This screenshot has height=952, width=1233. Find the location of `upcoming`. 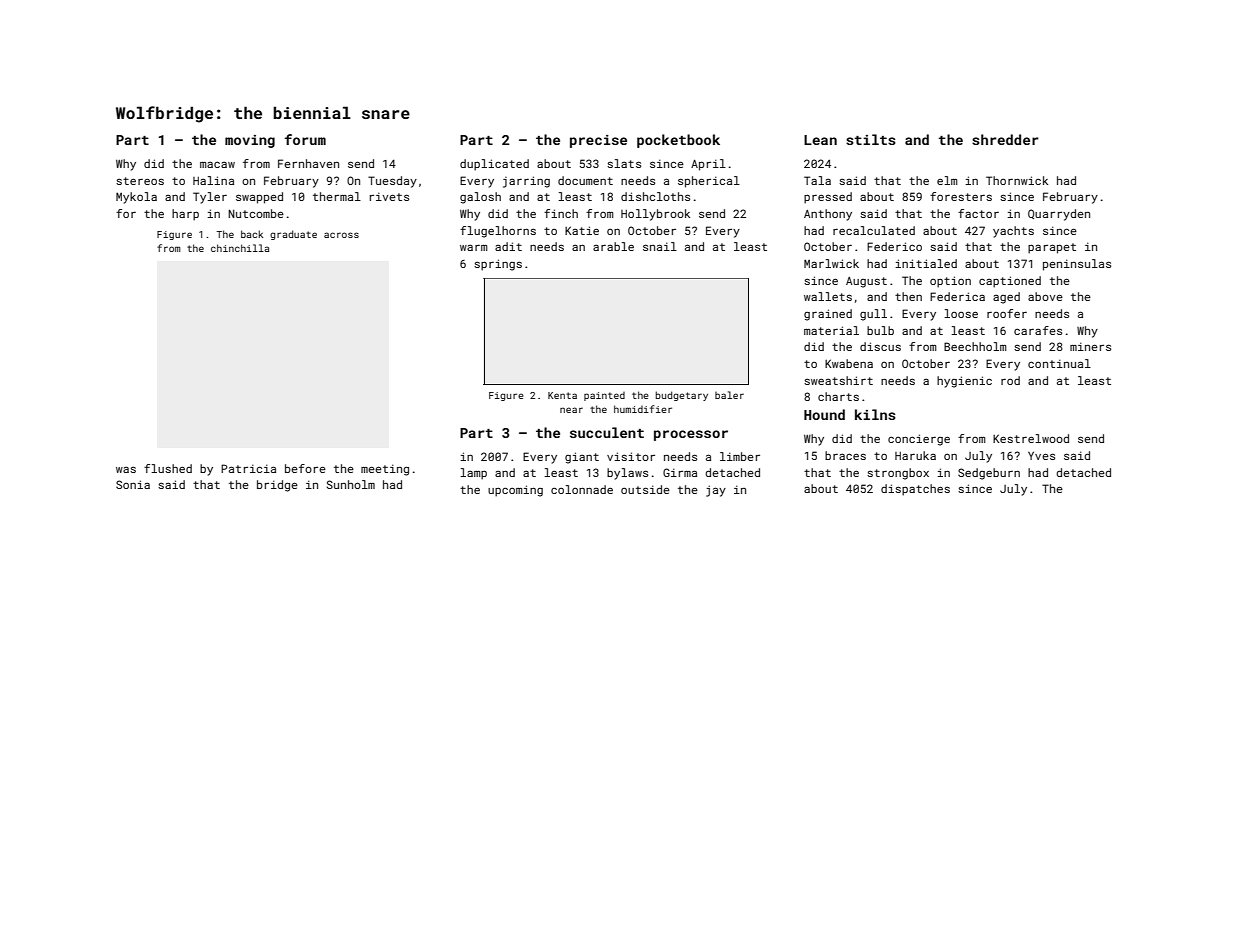

upcoming is located at coordinates (515, 491).
